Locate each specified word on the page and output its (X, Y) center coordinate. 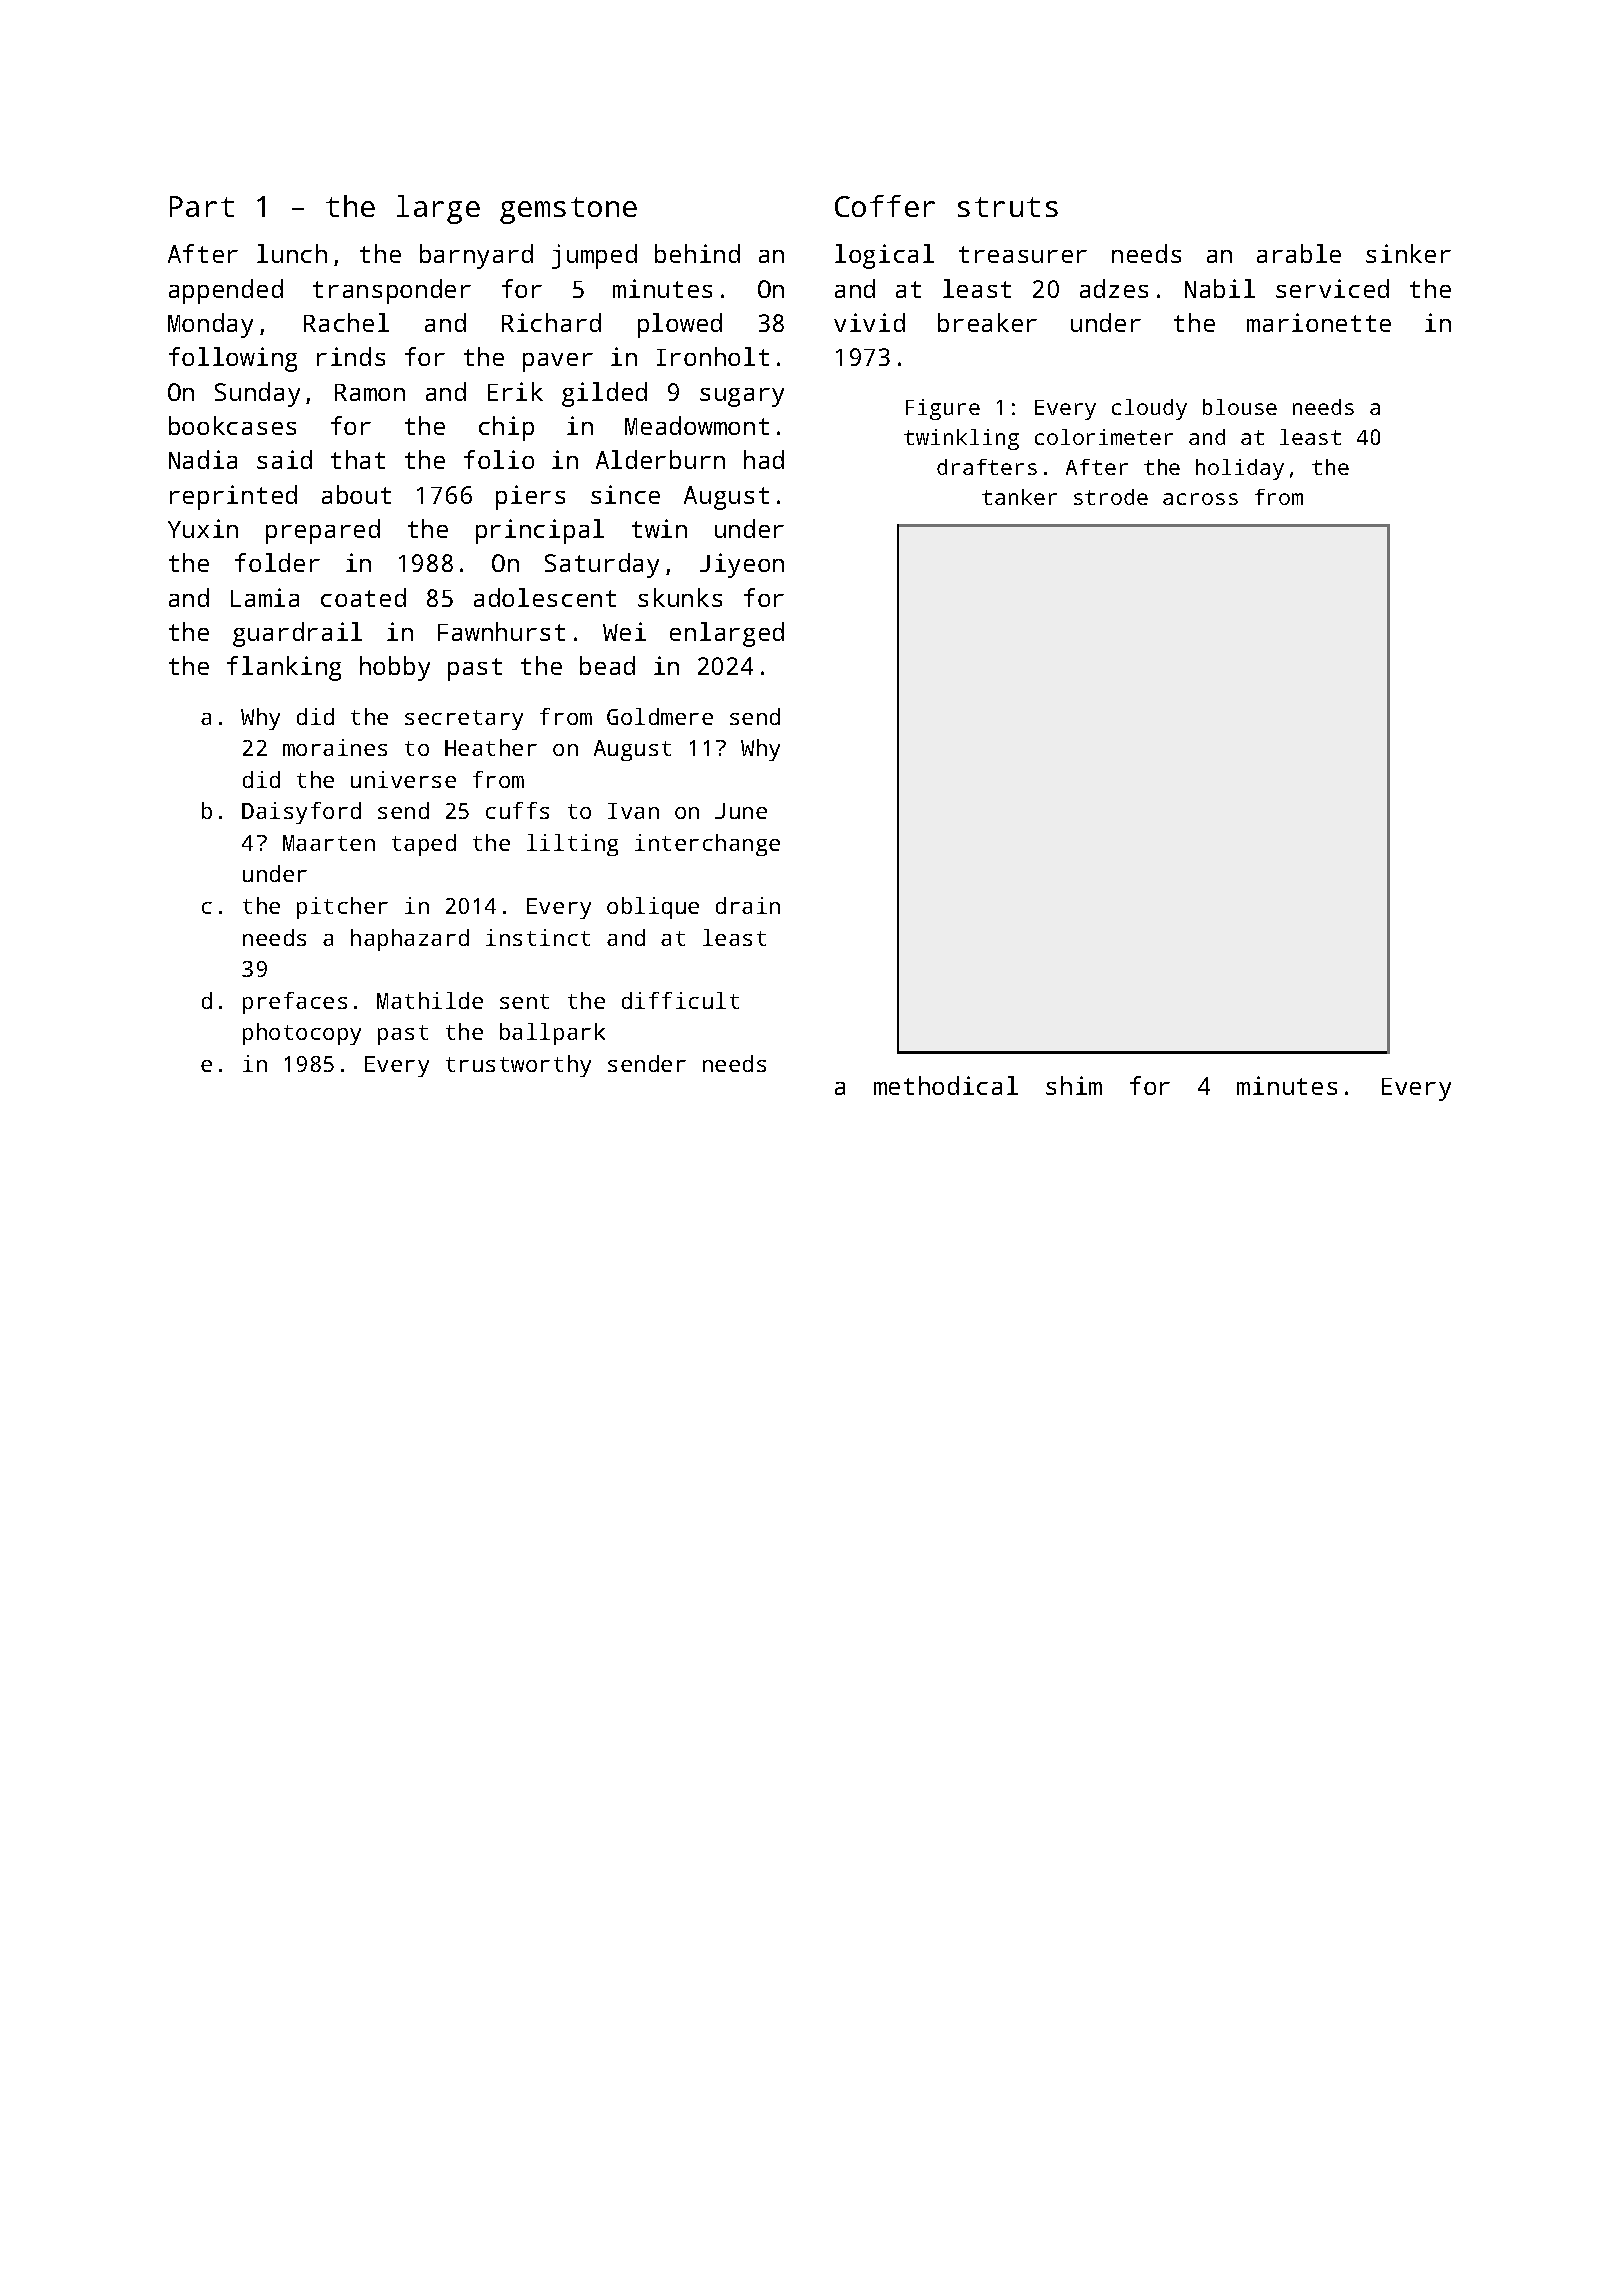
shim (1074, 1085)
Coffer (885, 206)
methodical (946, 1085)
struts (1008, 207)
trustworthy (518, 1066)
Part (202, 206)
